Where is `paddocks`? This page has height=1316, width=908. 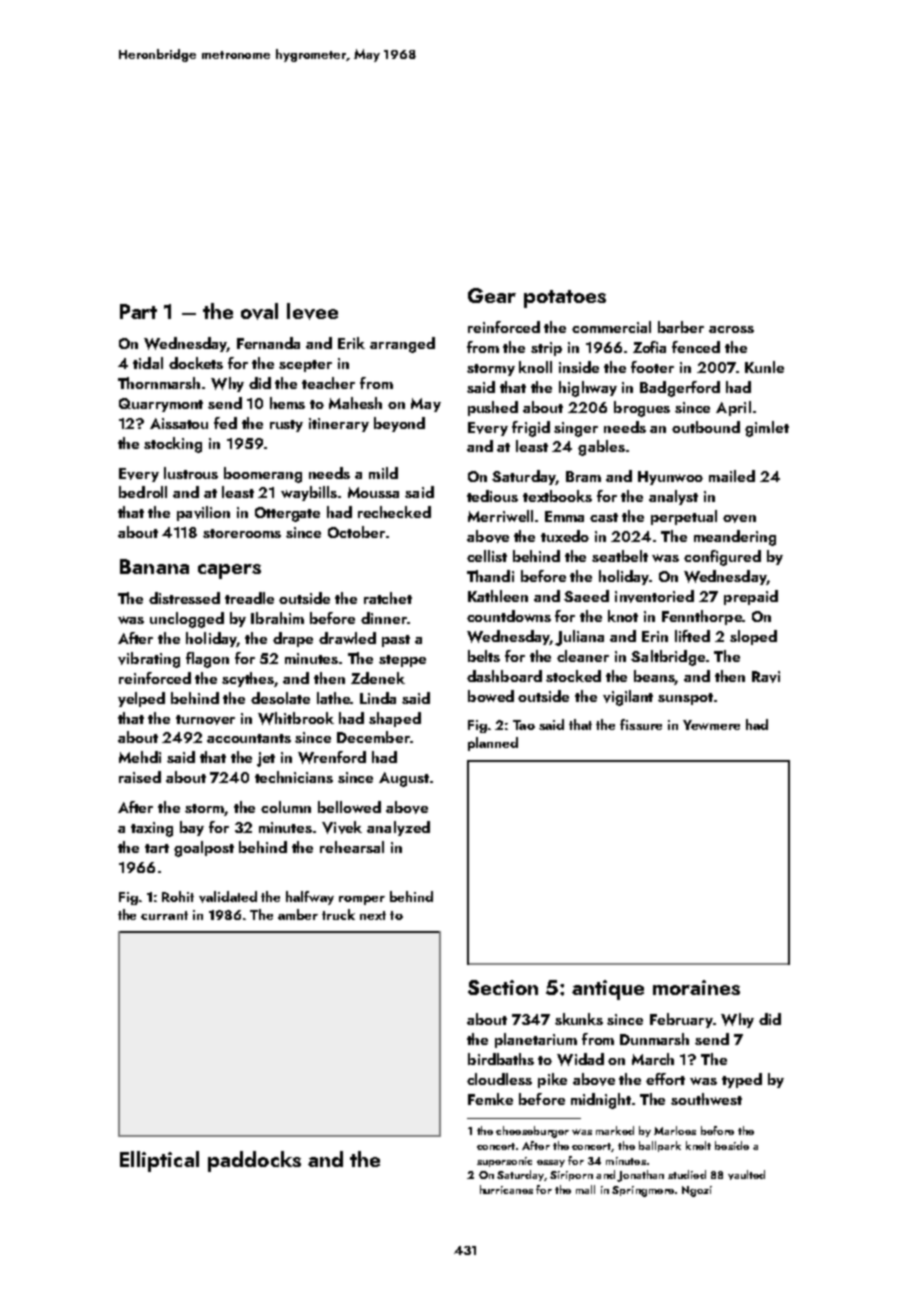 paddocks is located at coordinates (254, 1161).
